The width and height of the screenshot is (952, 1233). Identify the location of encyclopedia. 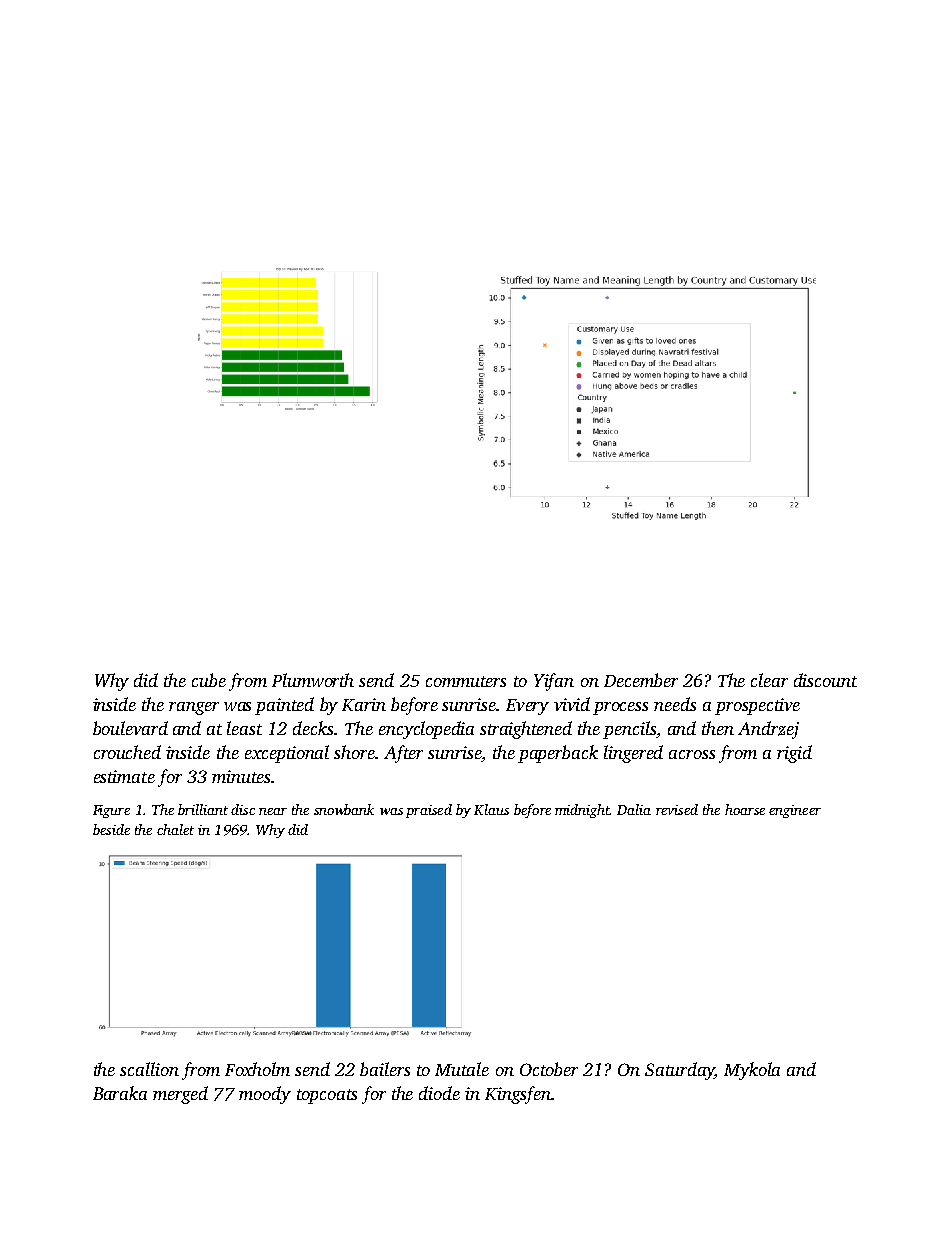
(426, 730).
